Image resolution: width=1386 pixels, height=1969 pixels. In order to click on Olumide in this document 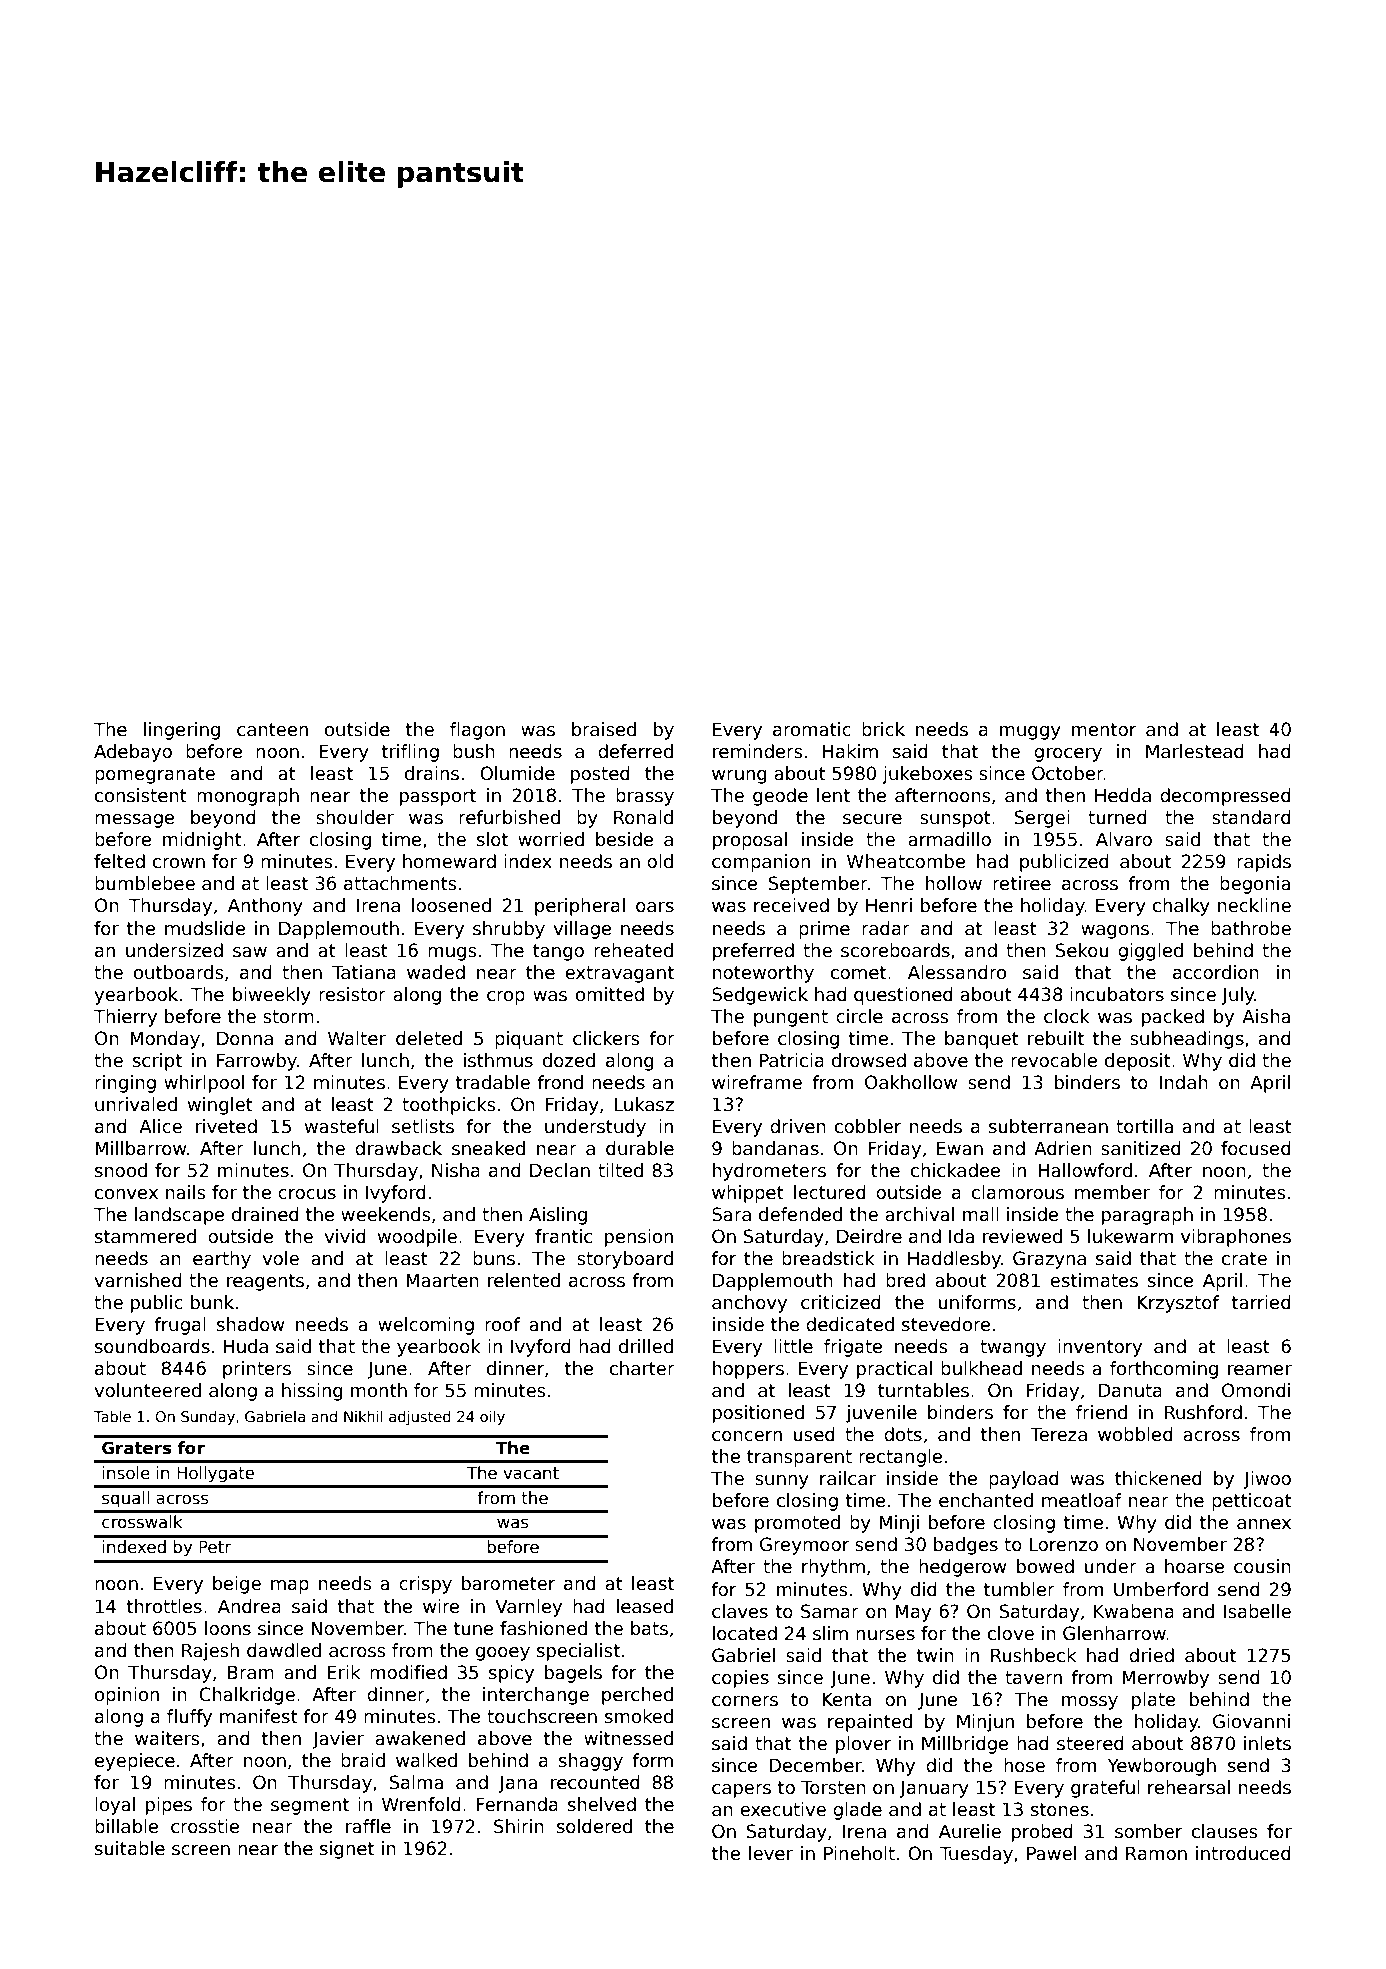, I will do `click(517, 773)`.
